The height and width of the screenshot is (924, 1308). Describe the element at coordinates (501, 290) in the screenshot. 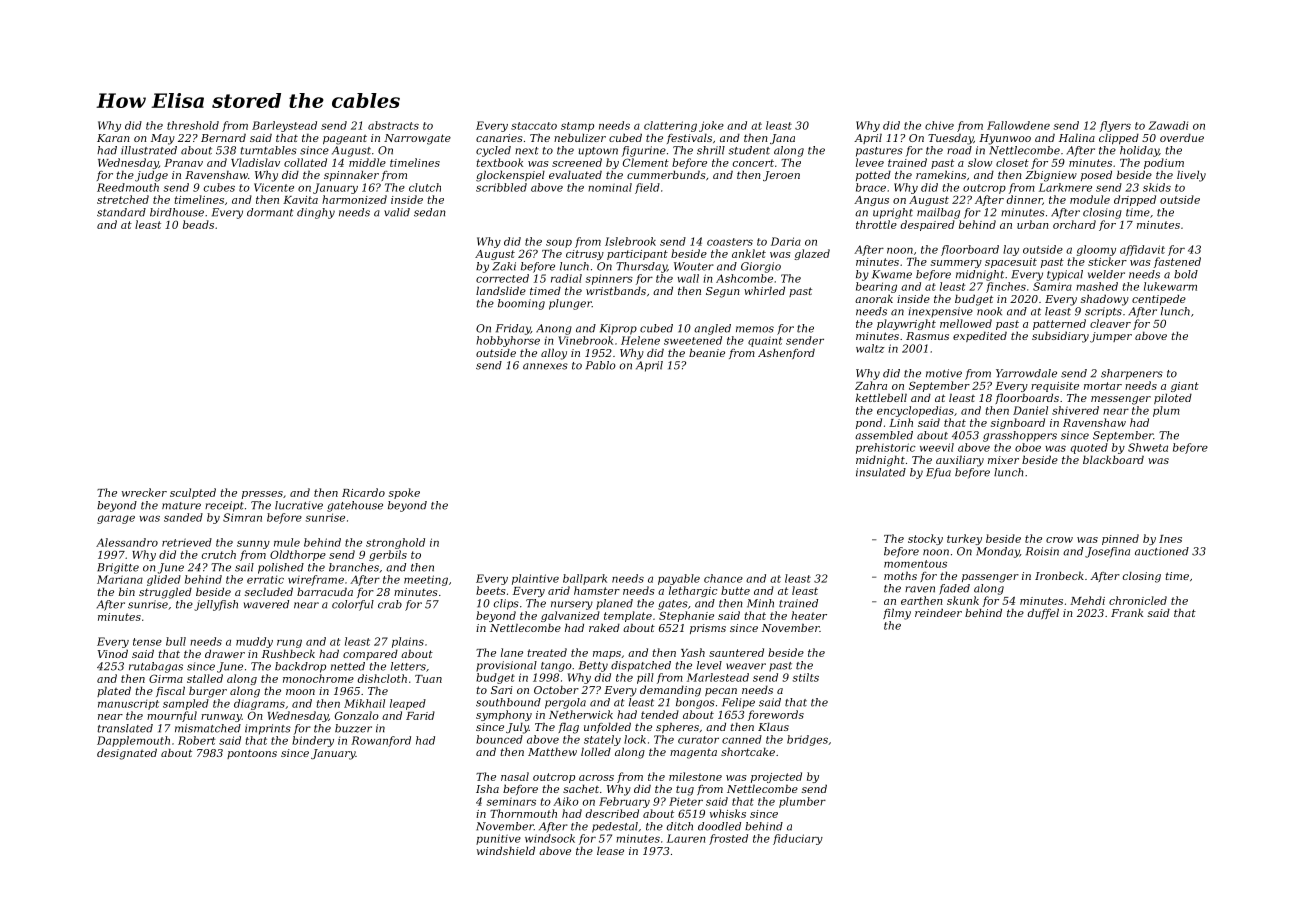

I see `landslide` at that location.
